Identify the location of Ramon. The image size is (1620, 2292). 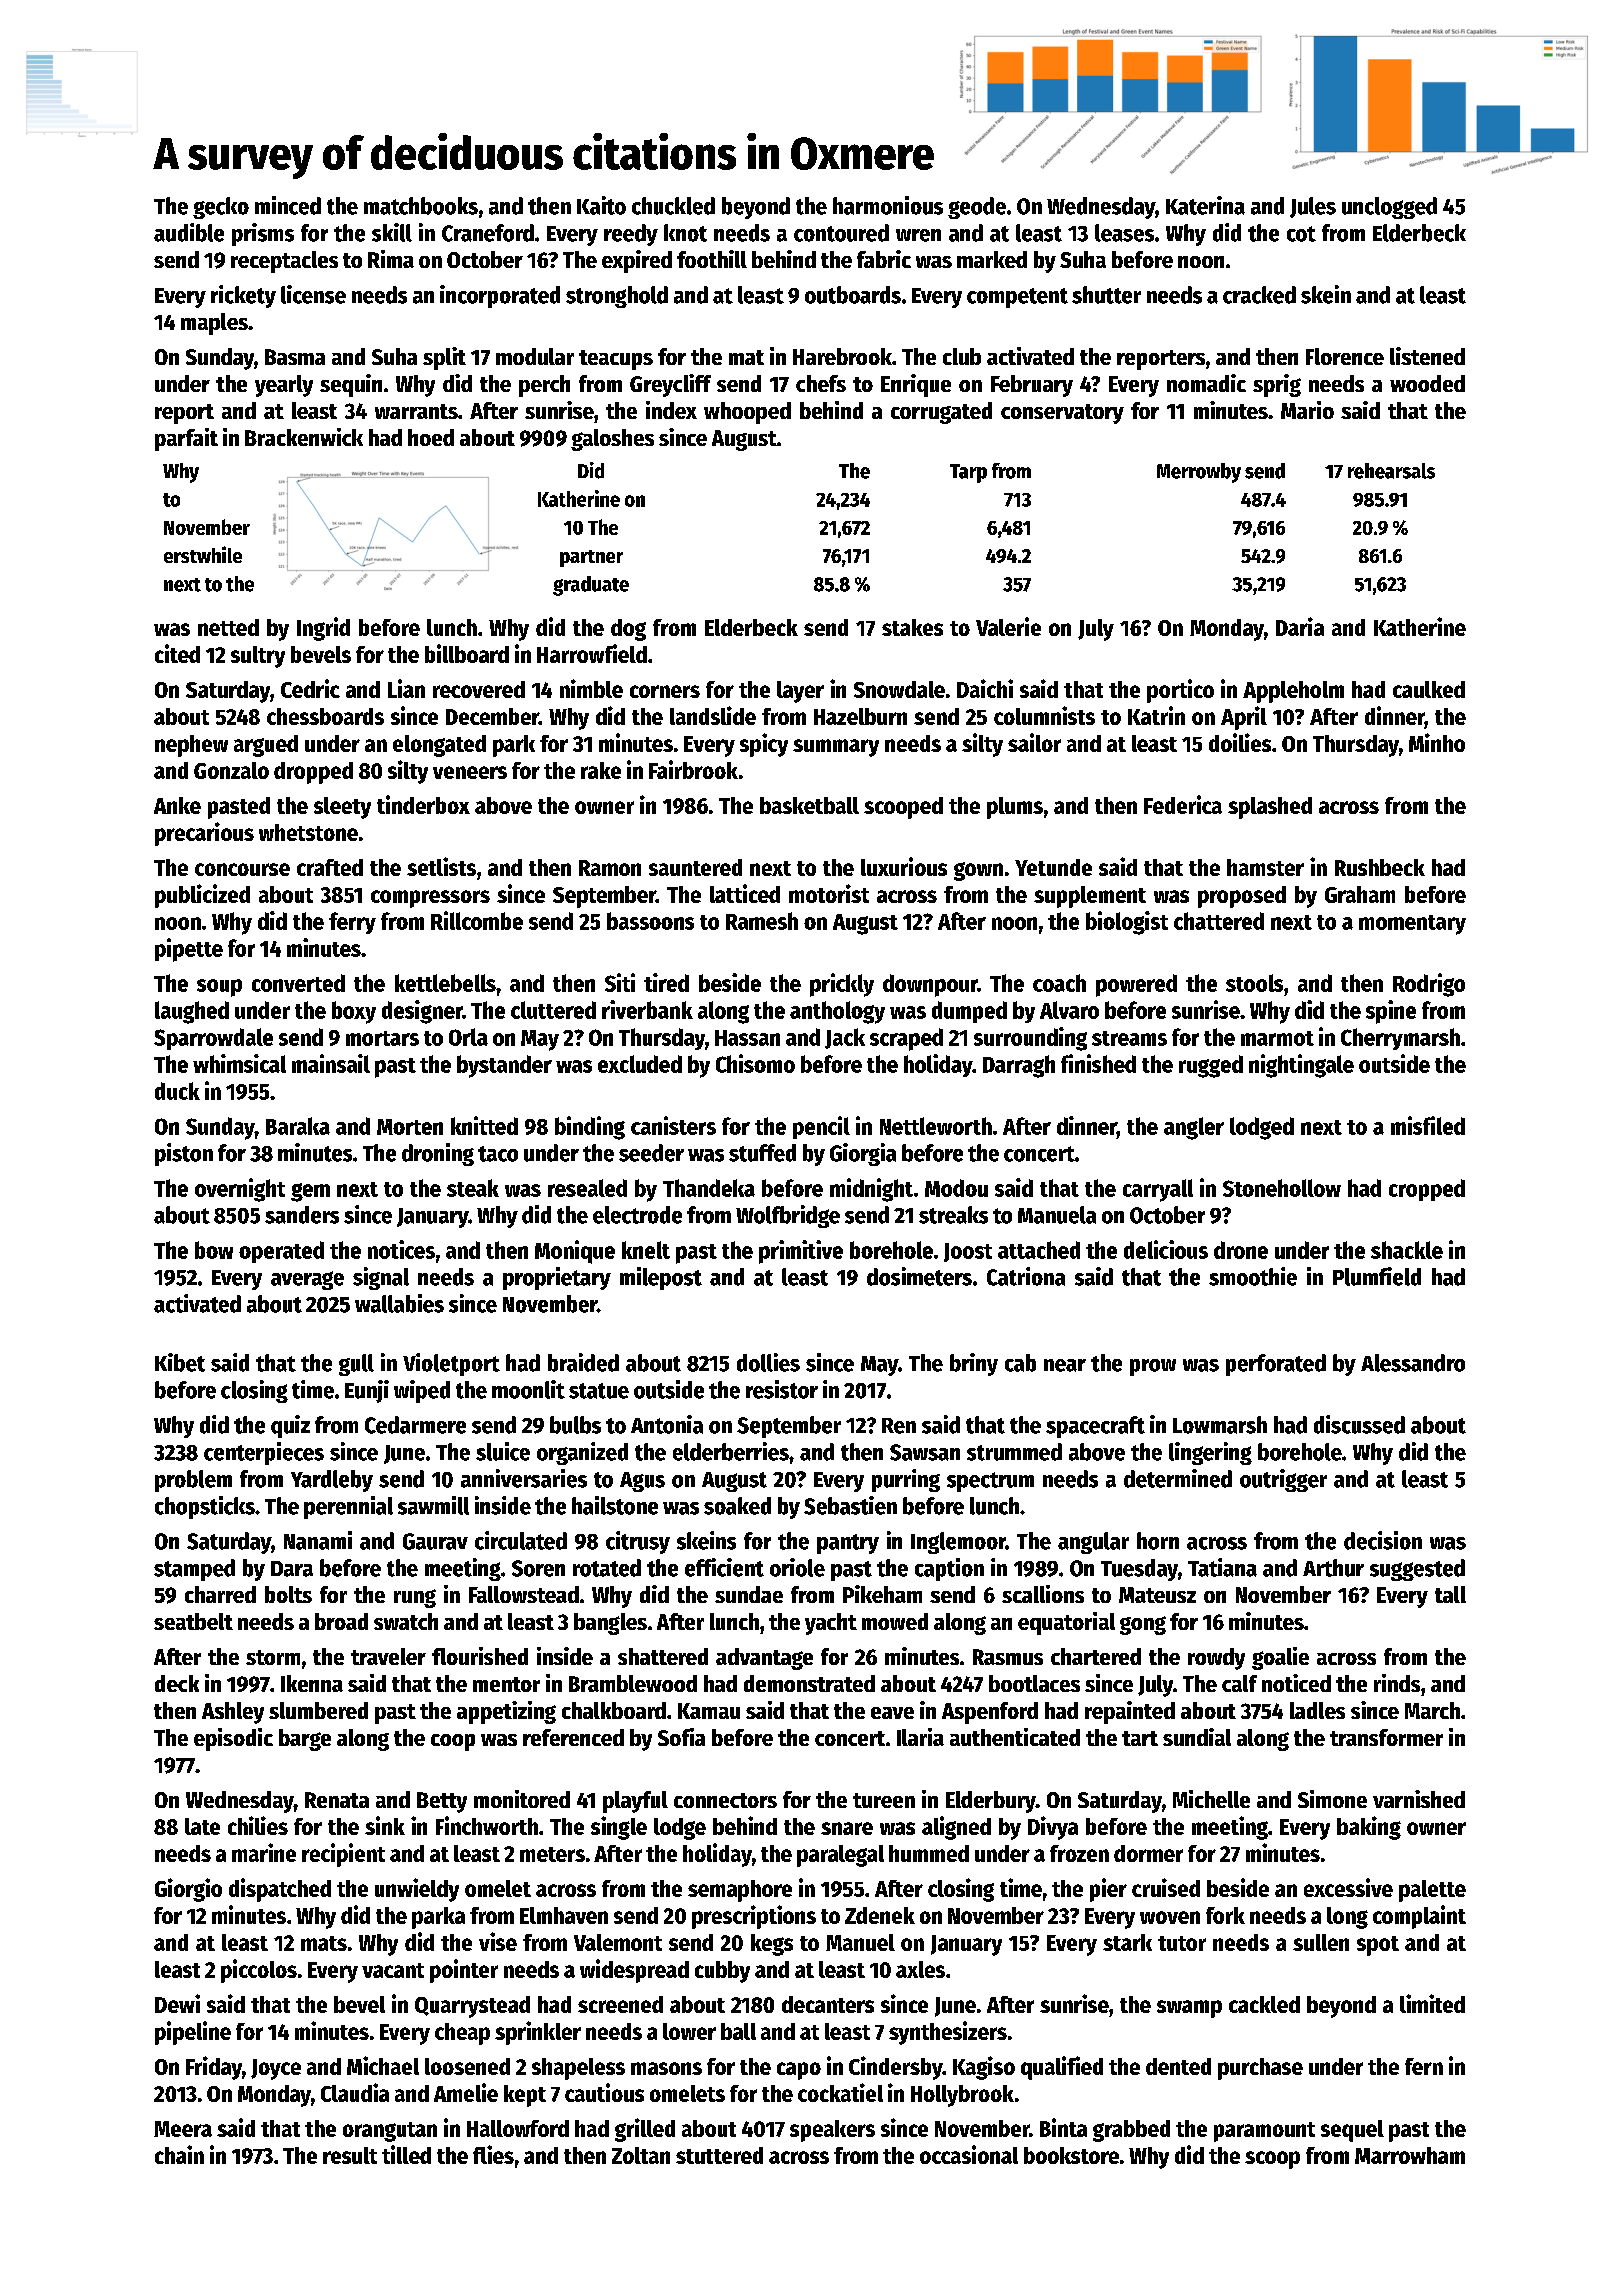
(610, 868).
